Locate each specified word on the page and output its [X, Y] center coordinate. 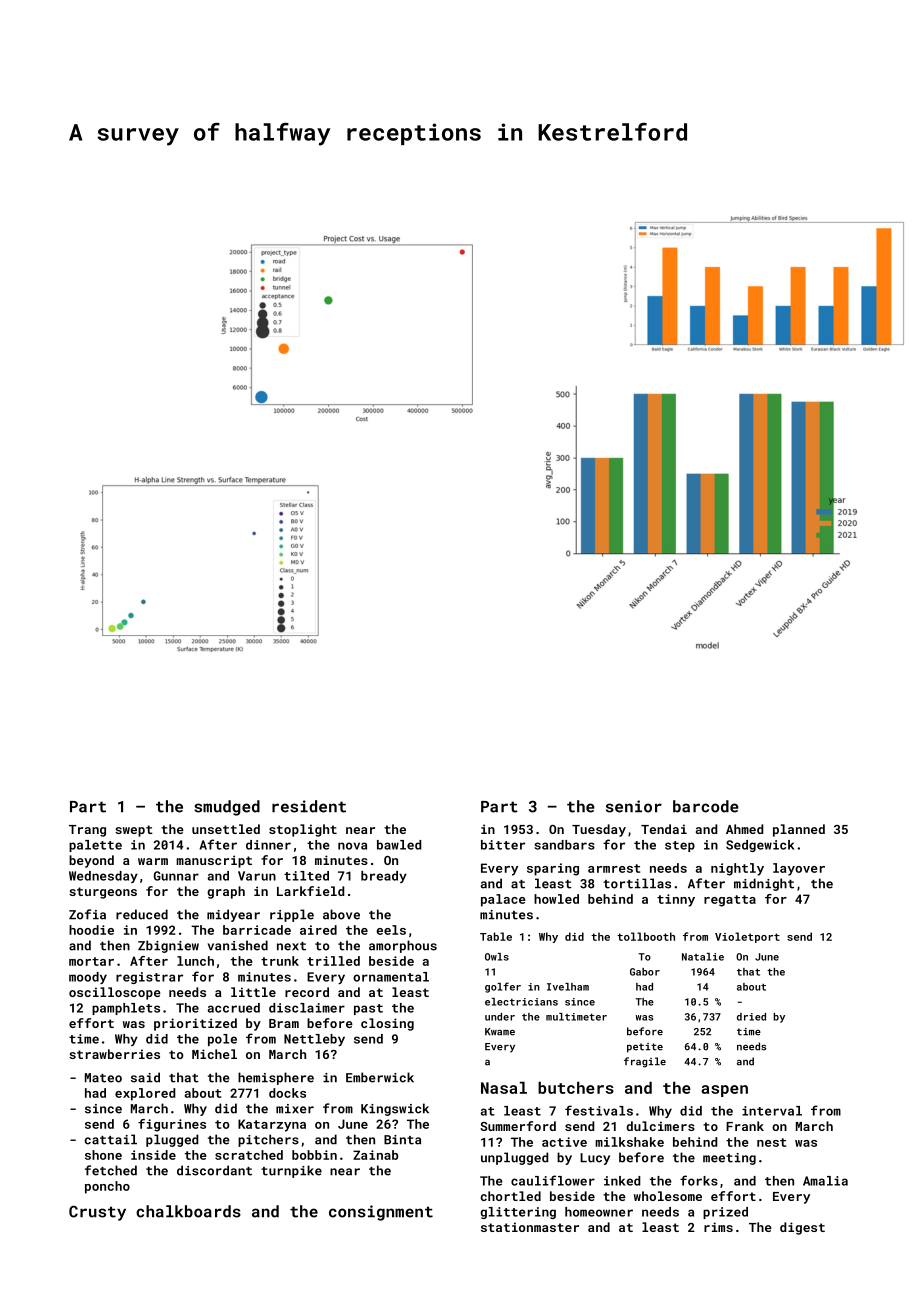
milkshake [629, 1142]
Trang [87, 831]
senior [634, 806]
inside [153, 1155]
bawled [399, 845]
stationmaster [530, 1227]
